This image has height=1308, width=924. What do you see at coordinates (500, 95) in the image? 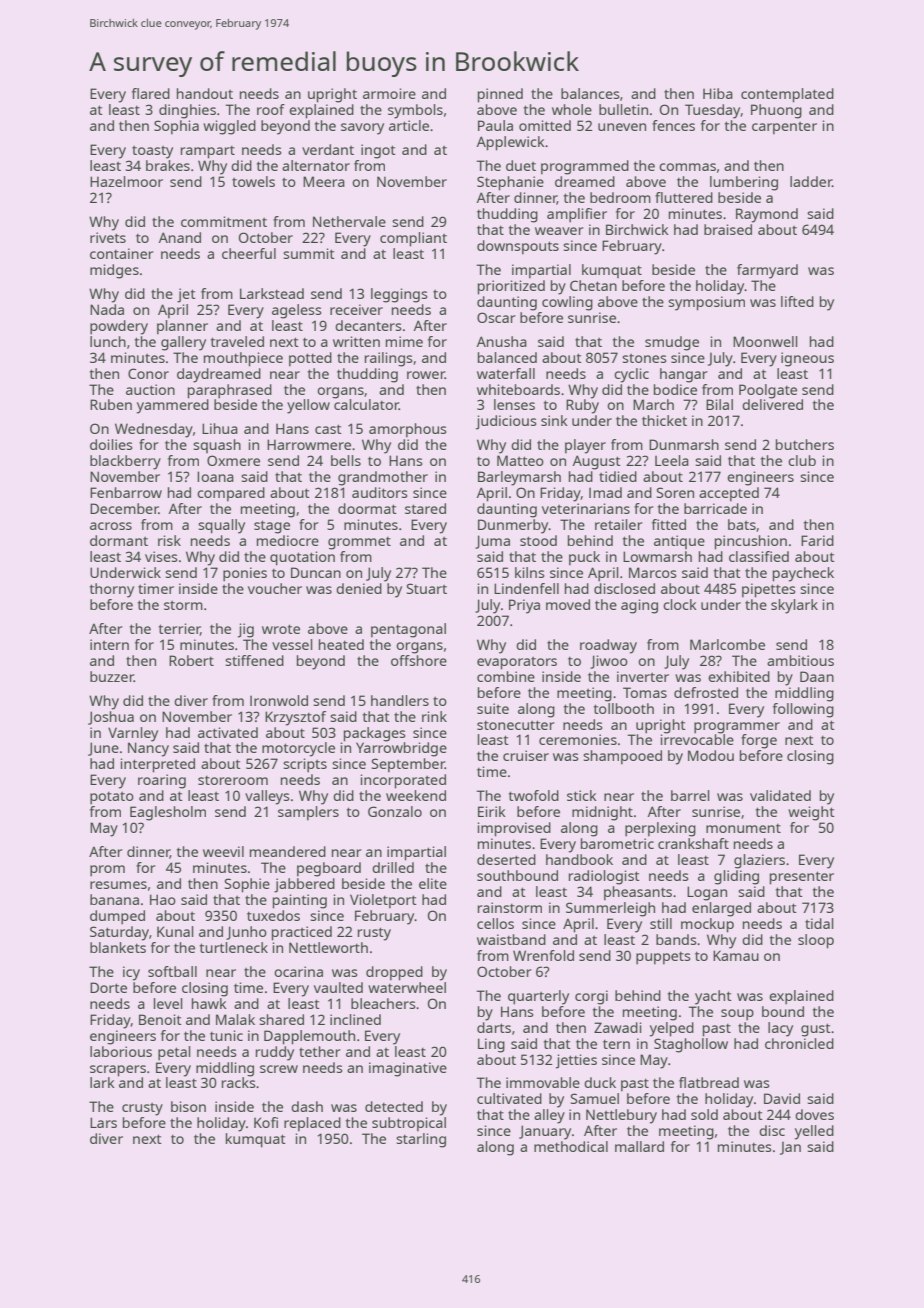
I see `pinned` at bounding box center [500, 95].
